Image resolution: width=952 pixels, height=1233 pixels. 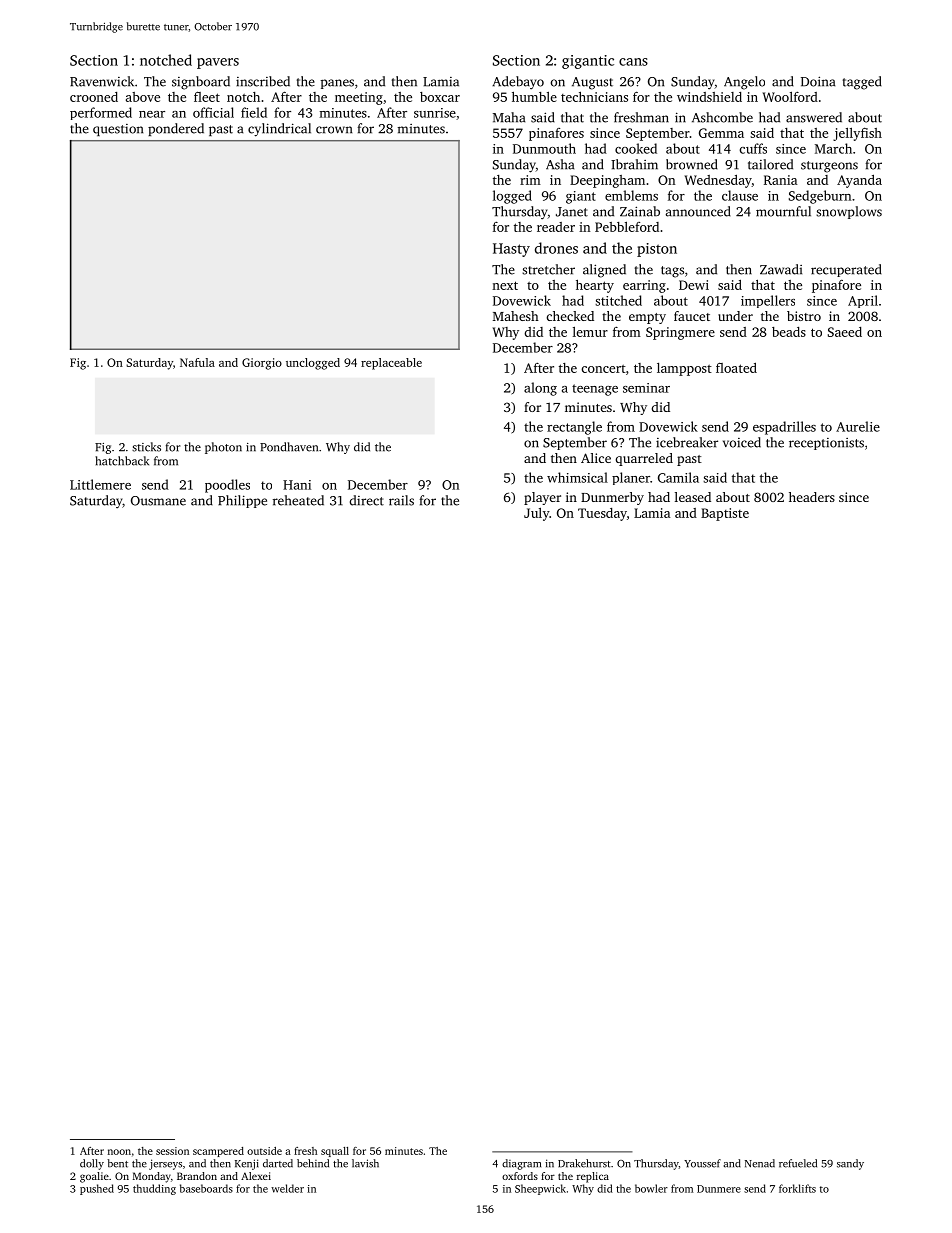 What do you see at coordinates (536, 514) in the screenshot?
I see `July` at bounding box center [536, 514].
